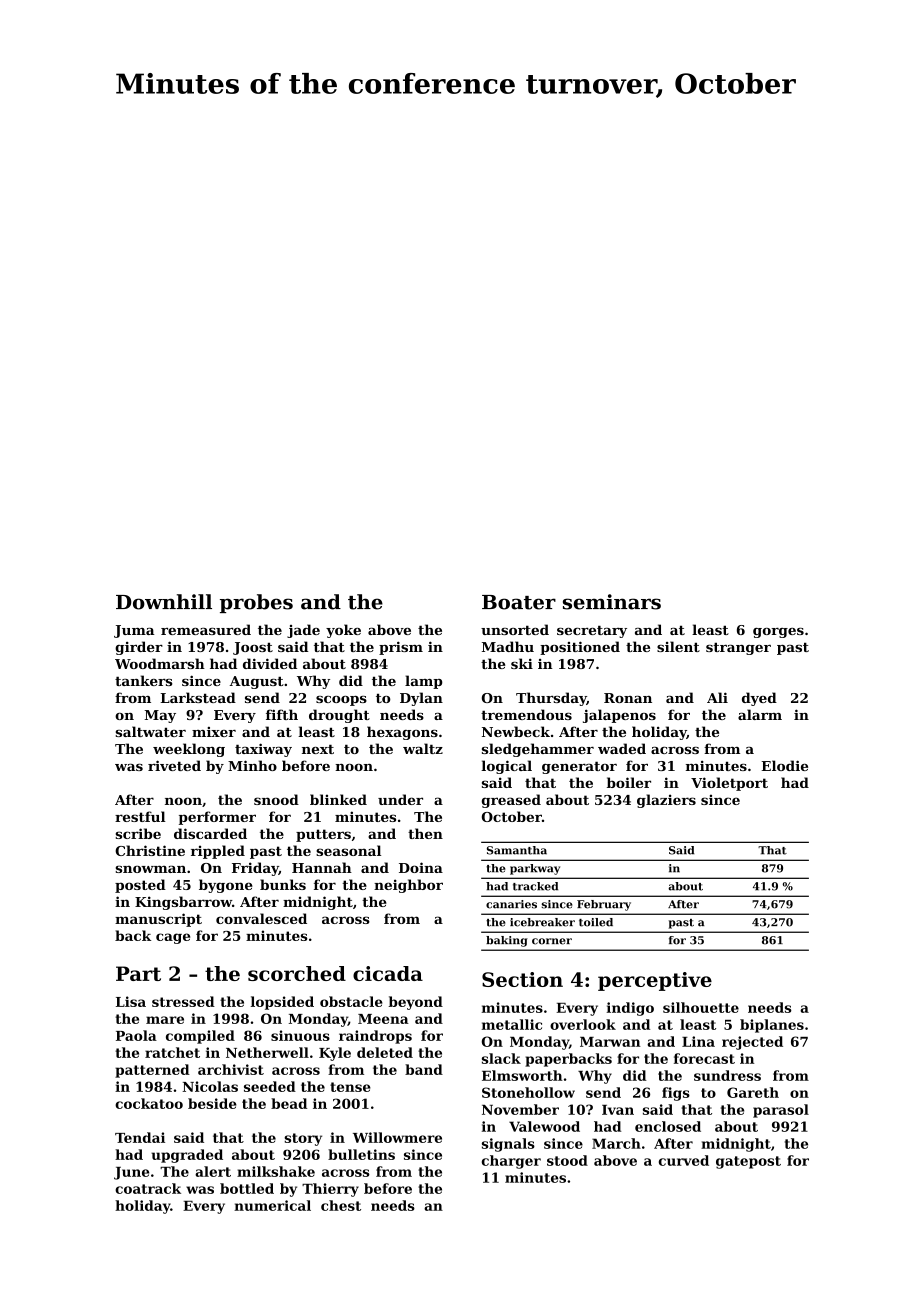 This page has width=924, height=1308. Describe the element at coordinates (604, 905) in the page. I see `February` at that location.
